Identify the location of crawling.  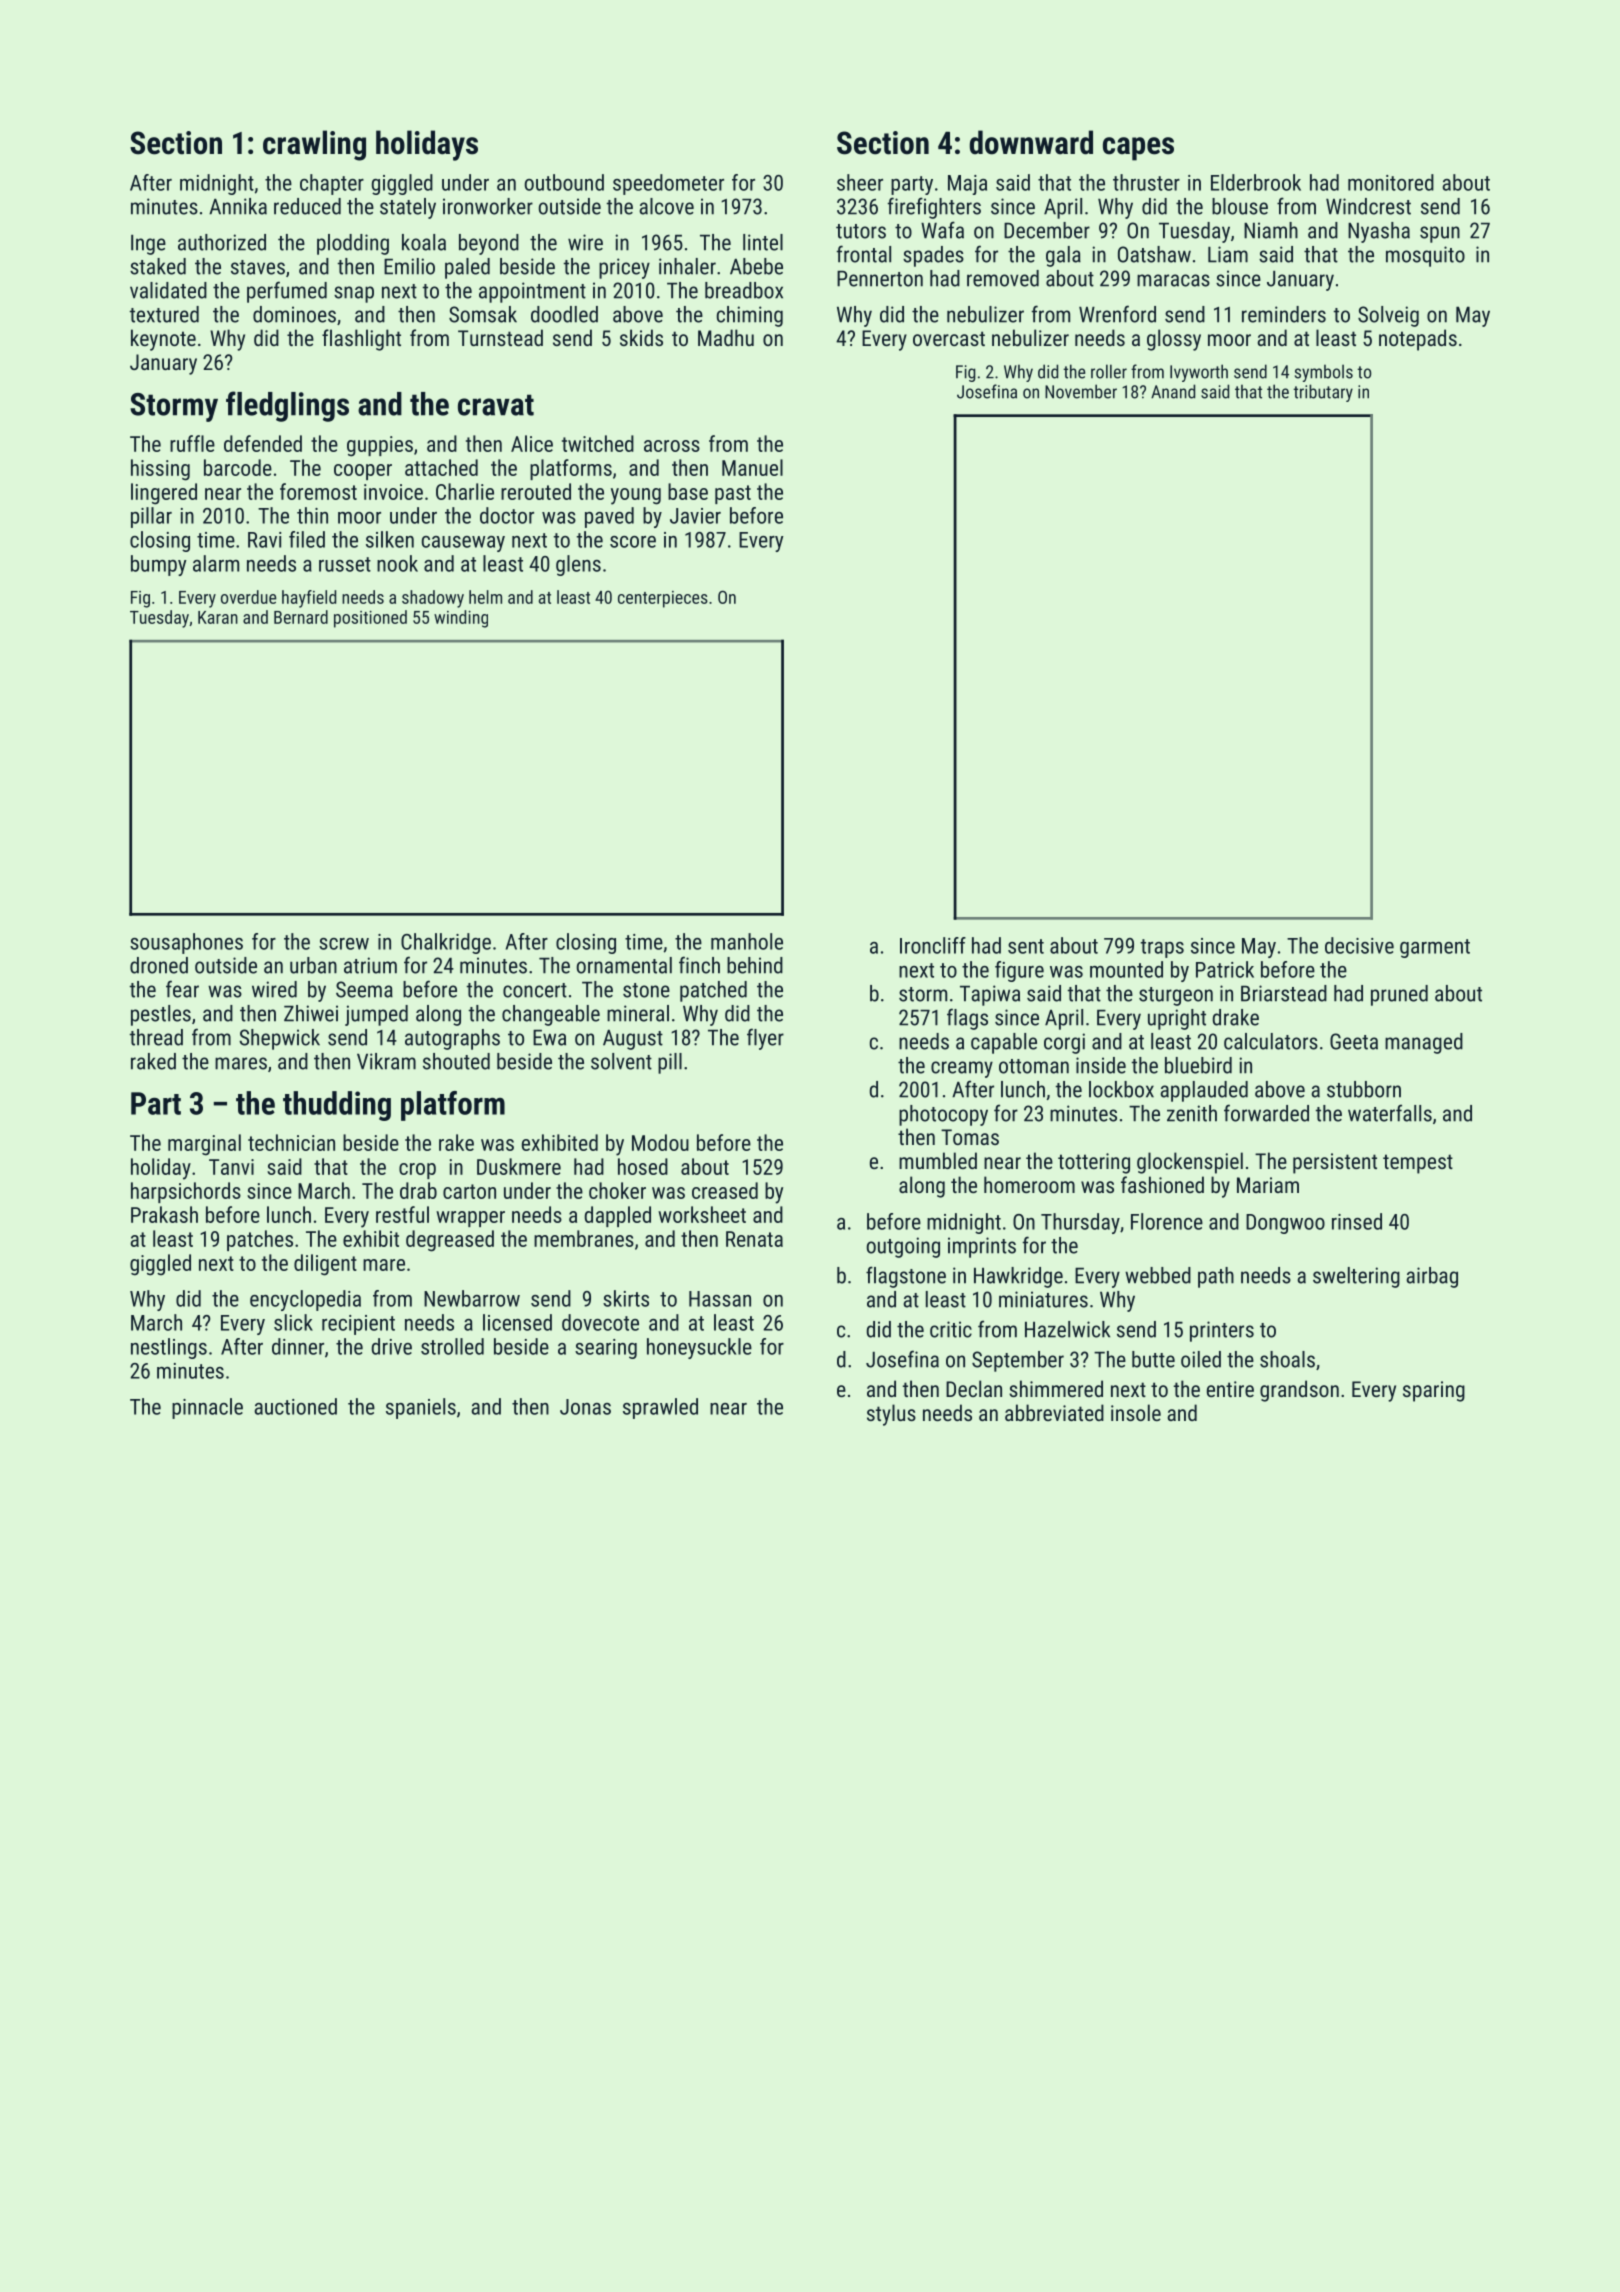
(314, 145).
